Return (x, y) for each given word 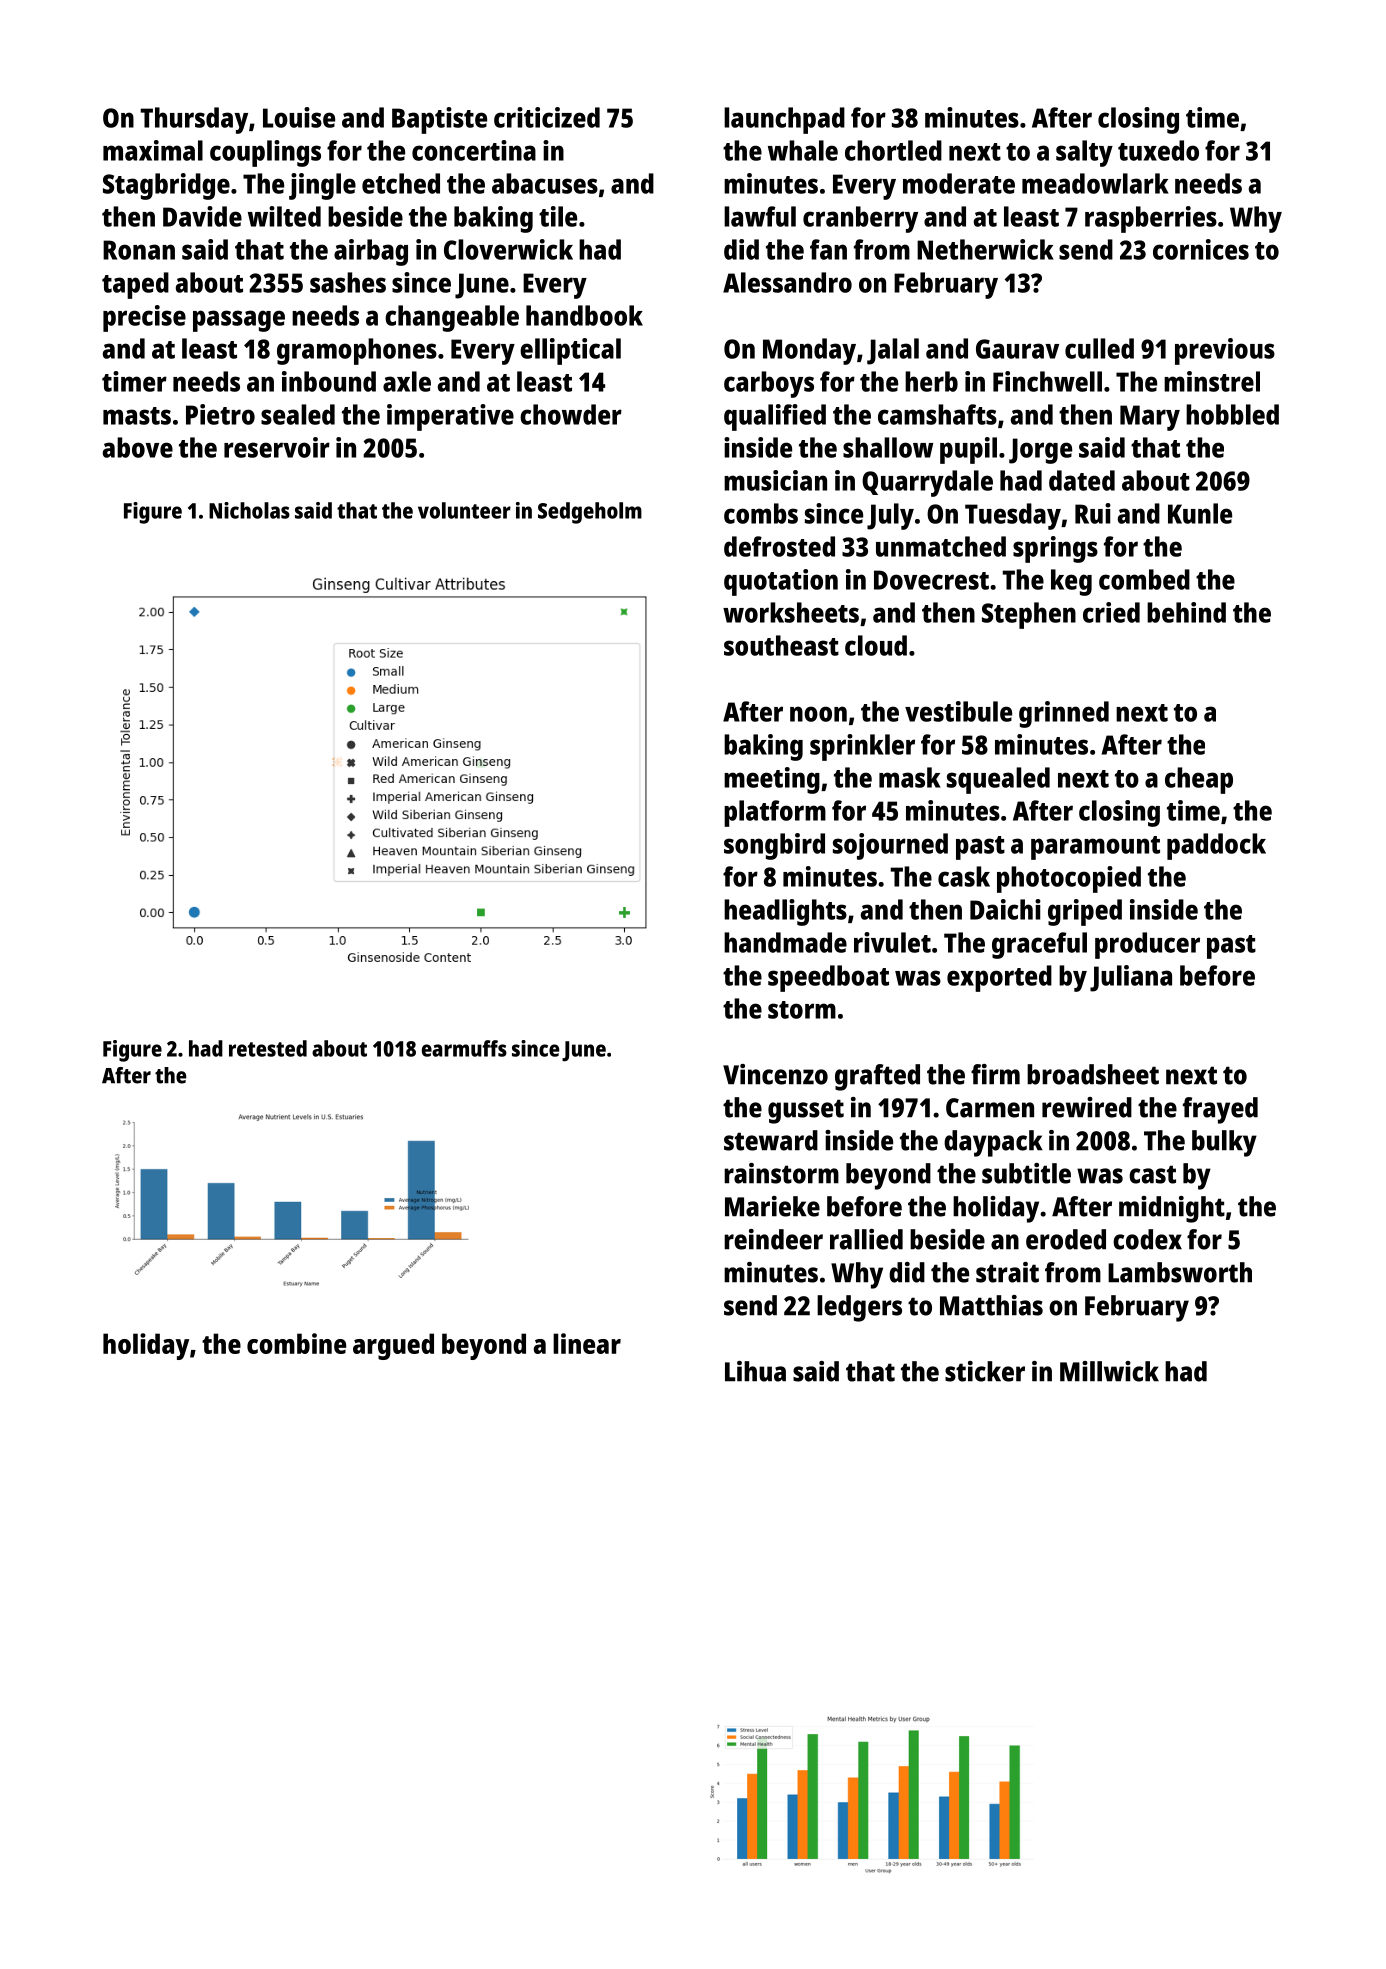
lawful (760, 216)
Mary (1150, 418)
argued (393, 1346)
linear (587, 1343)
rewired (1087, 1107)
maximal (153, 150)
